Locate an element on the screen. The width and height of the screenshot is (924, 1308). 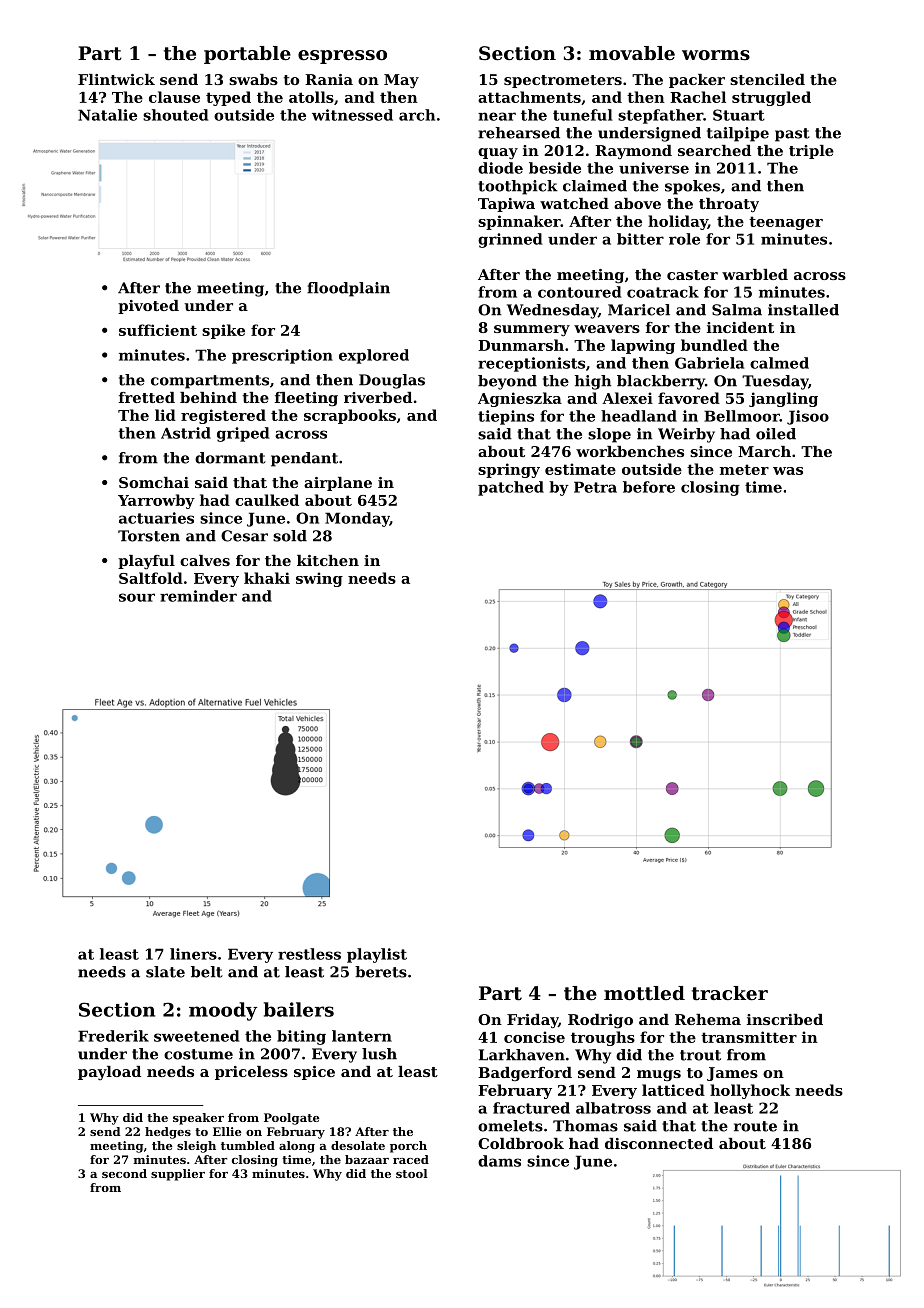
tuneful is located at coordinates (582, 115).
